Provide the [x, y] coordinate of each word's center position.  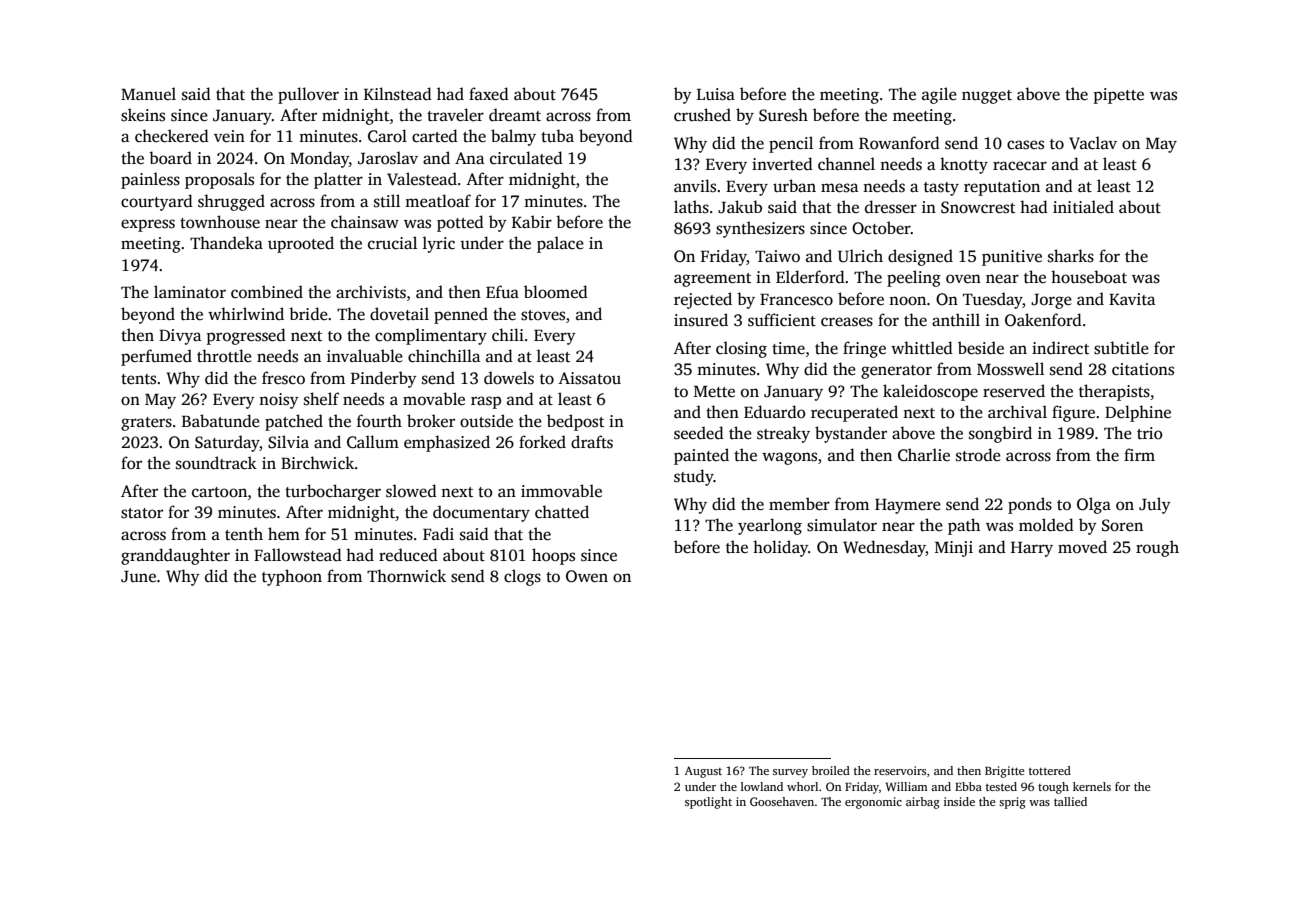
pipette [1119, 96]
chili [508, 335]
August [703, 772]
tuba [557, 135]
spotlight [708, 803]
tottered [1050, 770]
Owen [587, 576]
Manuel [148, 93]
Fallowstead [298, 555]
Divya [180, 337]
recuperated [854, 413]
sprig [1012, 803]
